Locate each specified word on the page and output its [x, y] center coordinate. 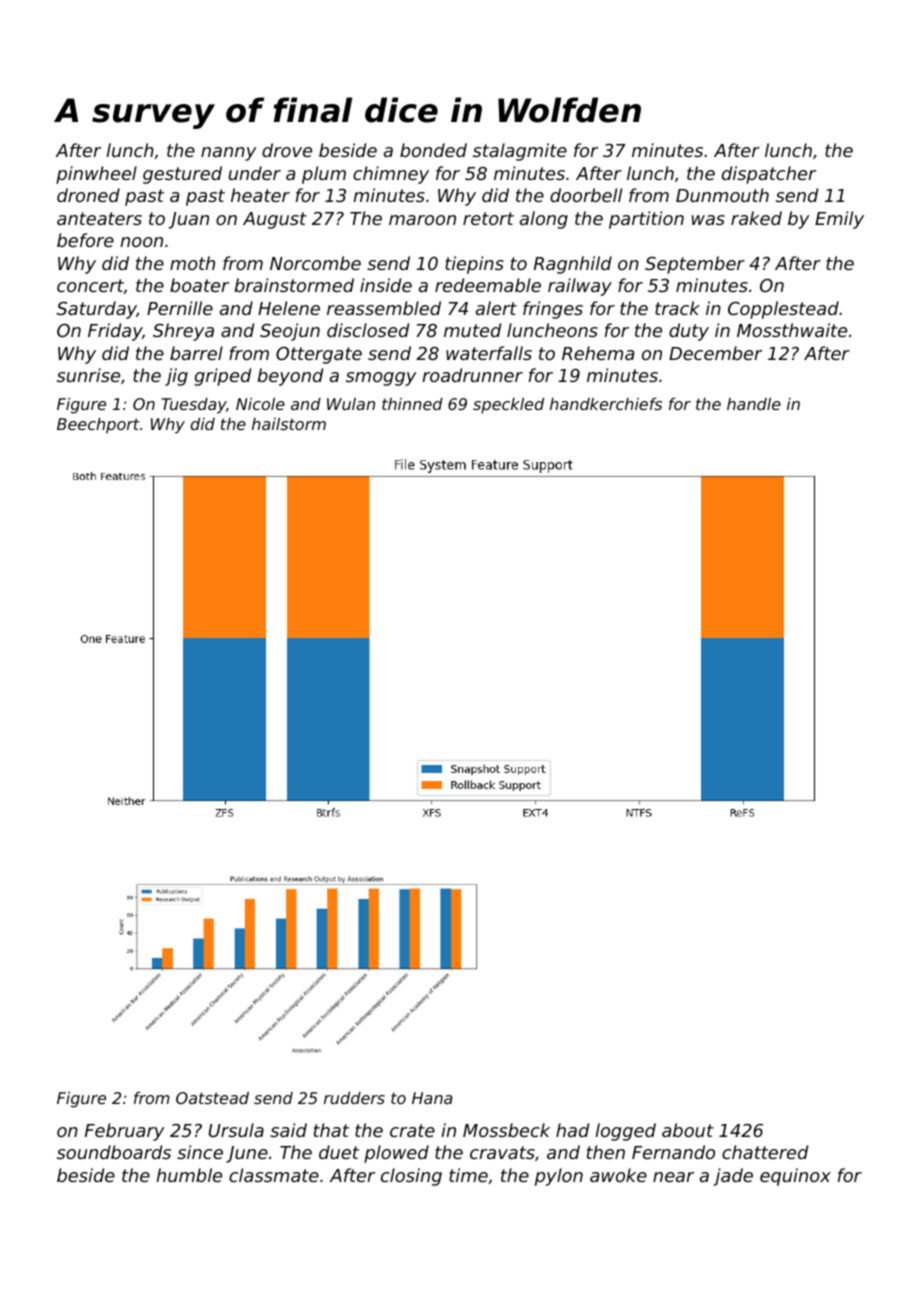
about [688, 1130]
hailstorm [289, 424]
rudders [354, 1098]
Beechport [98, 426]
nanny [228, 154]
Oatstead [212, 1098]
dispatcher [769, 175]
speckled [508, 406]
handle [754, 404]
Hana [432, 1098]
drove [287, 150]
